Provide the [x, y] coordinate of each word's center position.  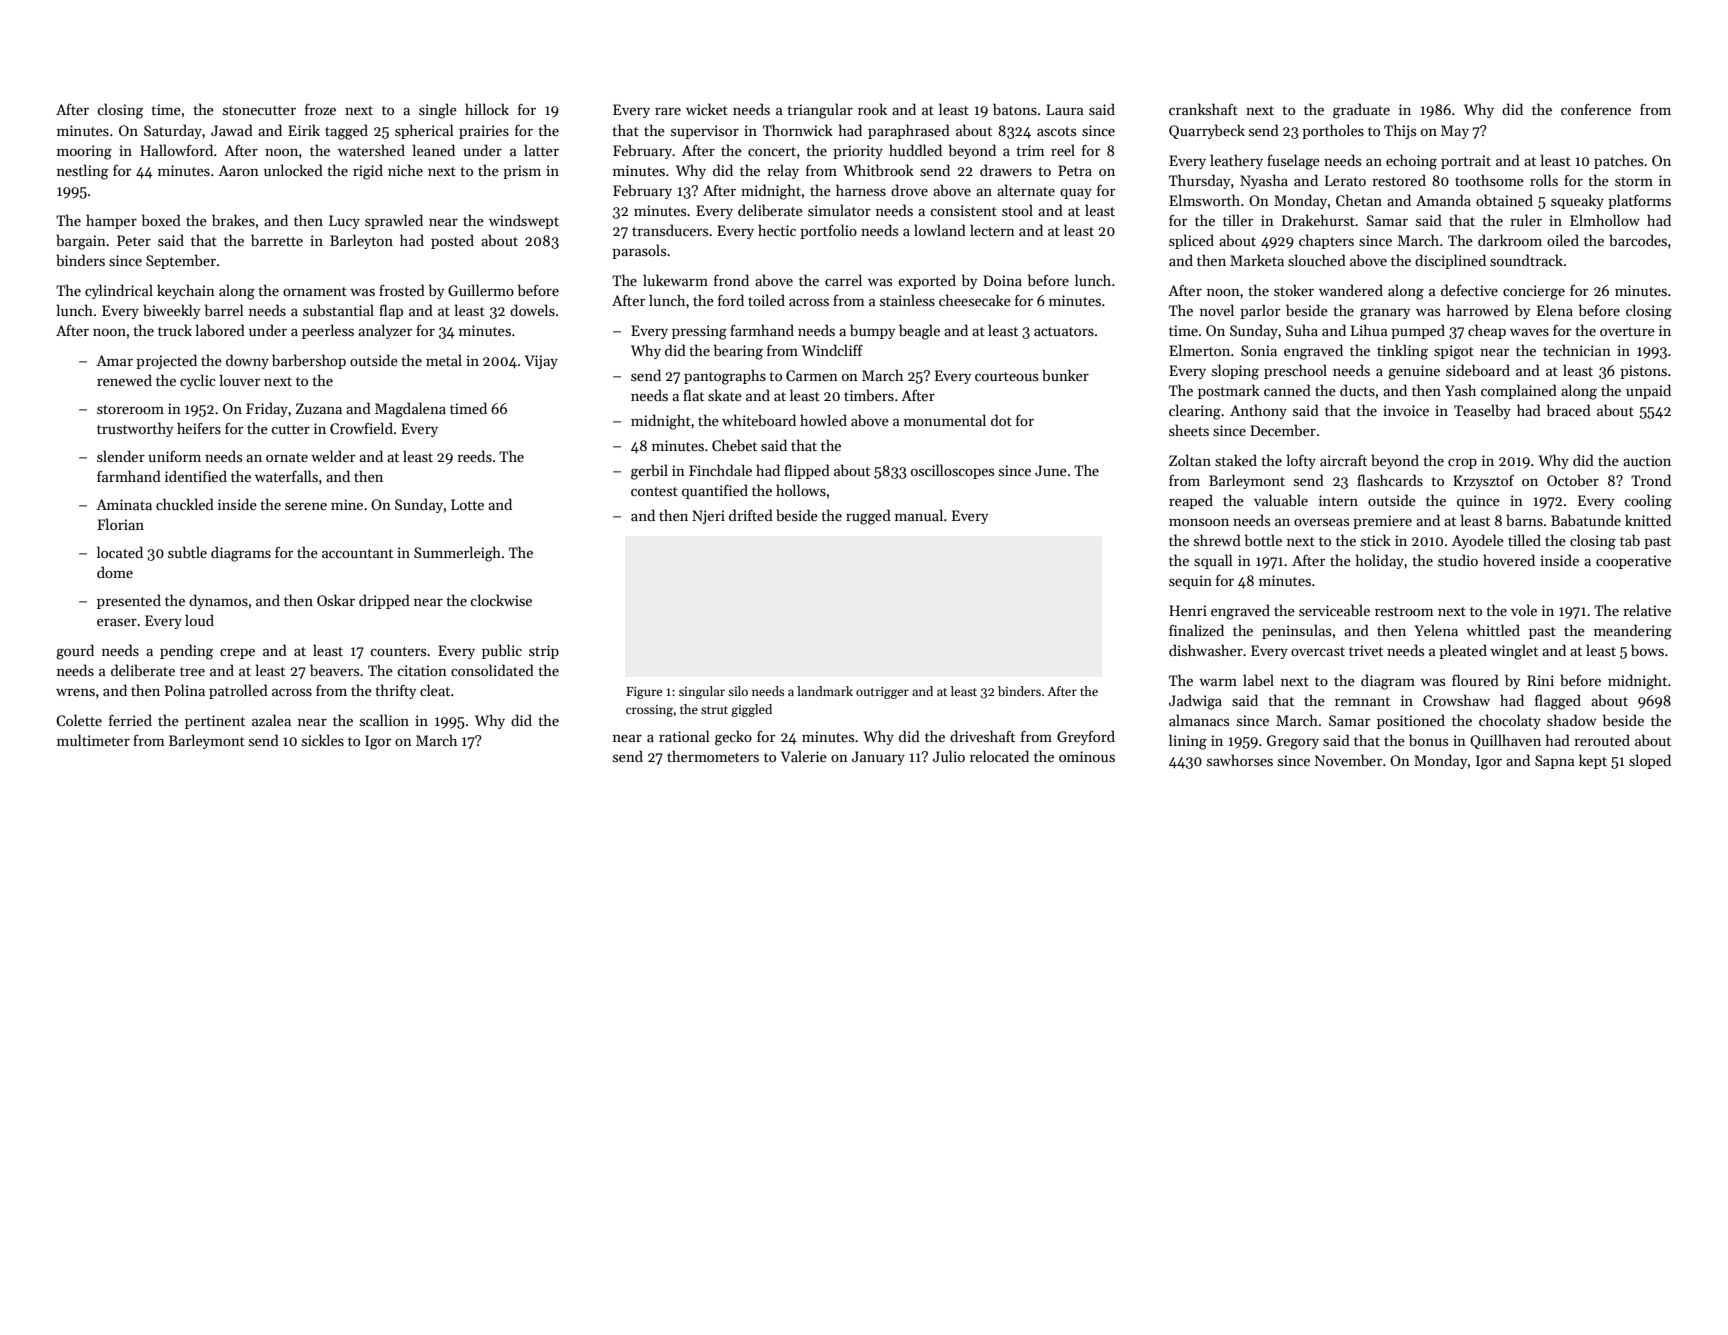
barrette [277, 240]
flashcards [1390, 480]
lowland [940, 230]
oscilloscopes [952, 471]
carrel [843, 280]
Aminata [124, 504]
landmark [825, 691]
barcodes [1638, 240]
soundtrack [1526, 260]
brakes [233, 220]
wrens [75, 692]
